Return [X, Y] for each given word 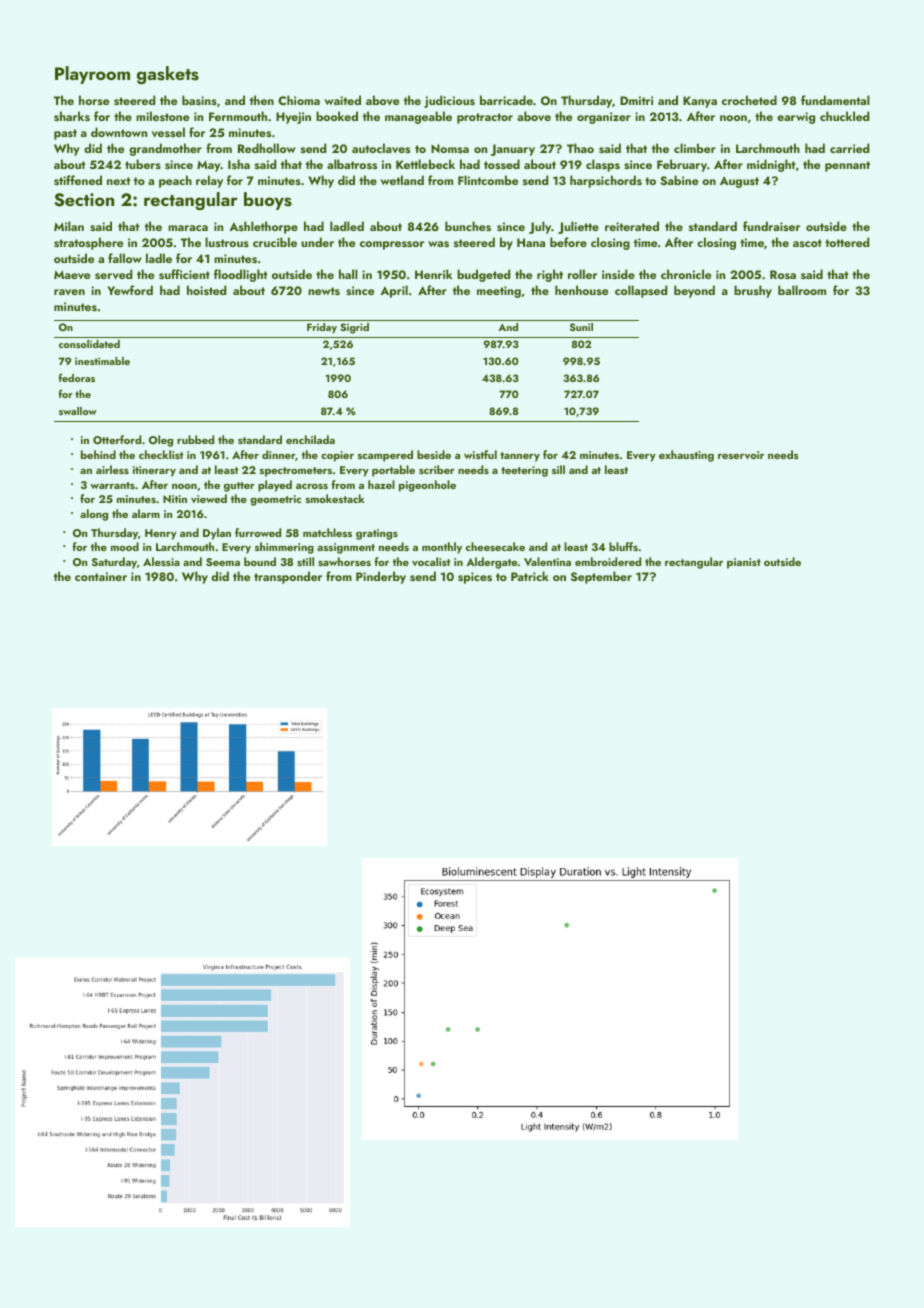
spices [475, 578]
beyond [694, 291]
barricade [506, 100]
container [101, 576]
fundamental [835, 100]
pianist [744, 563]
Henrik [433, 274]
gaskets [168, 75]
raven [69, 292]
